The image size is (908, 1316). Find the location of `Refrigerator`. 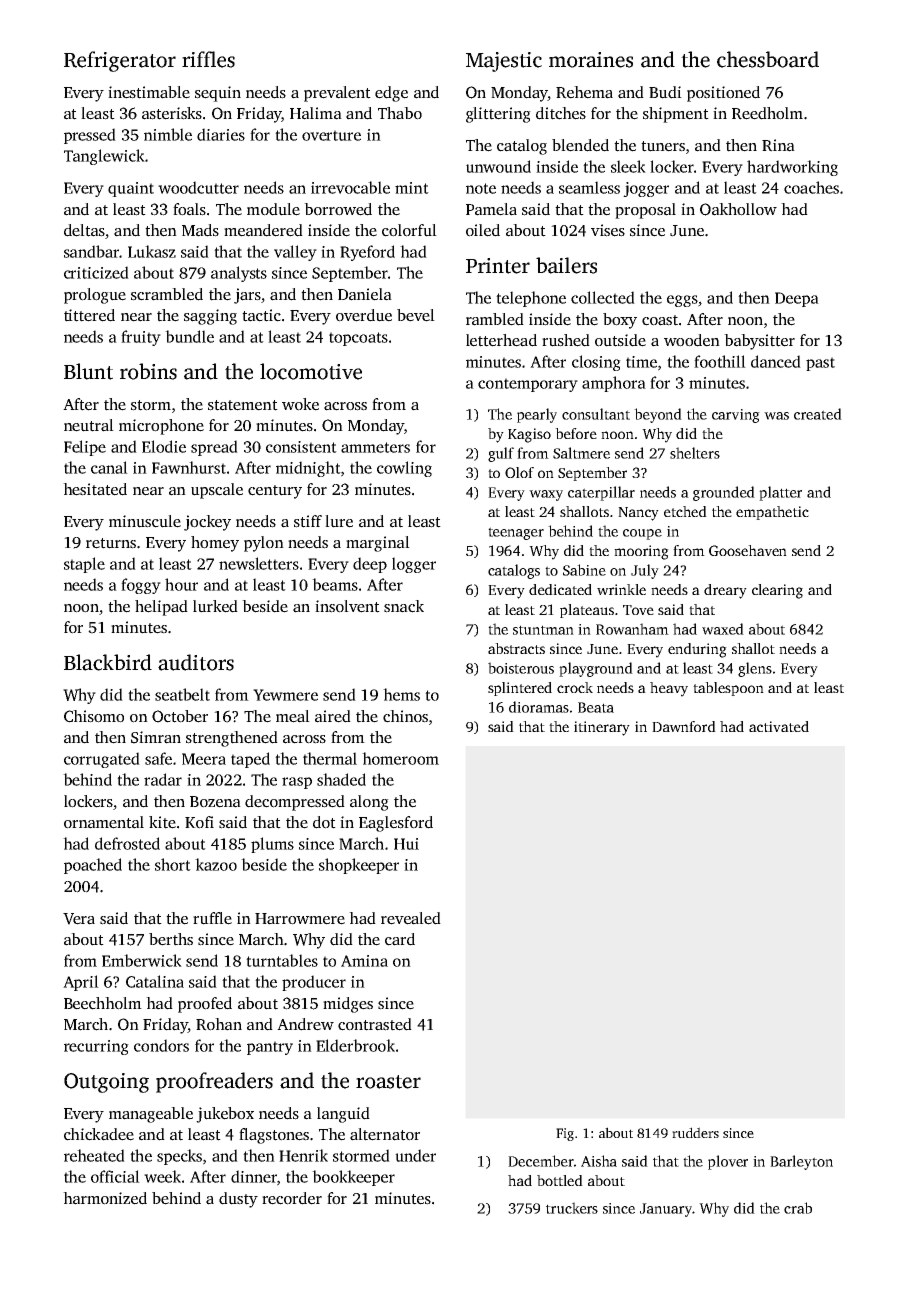

Refrigerator is located at coordinates (120, 61).
